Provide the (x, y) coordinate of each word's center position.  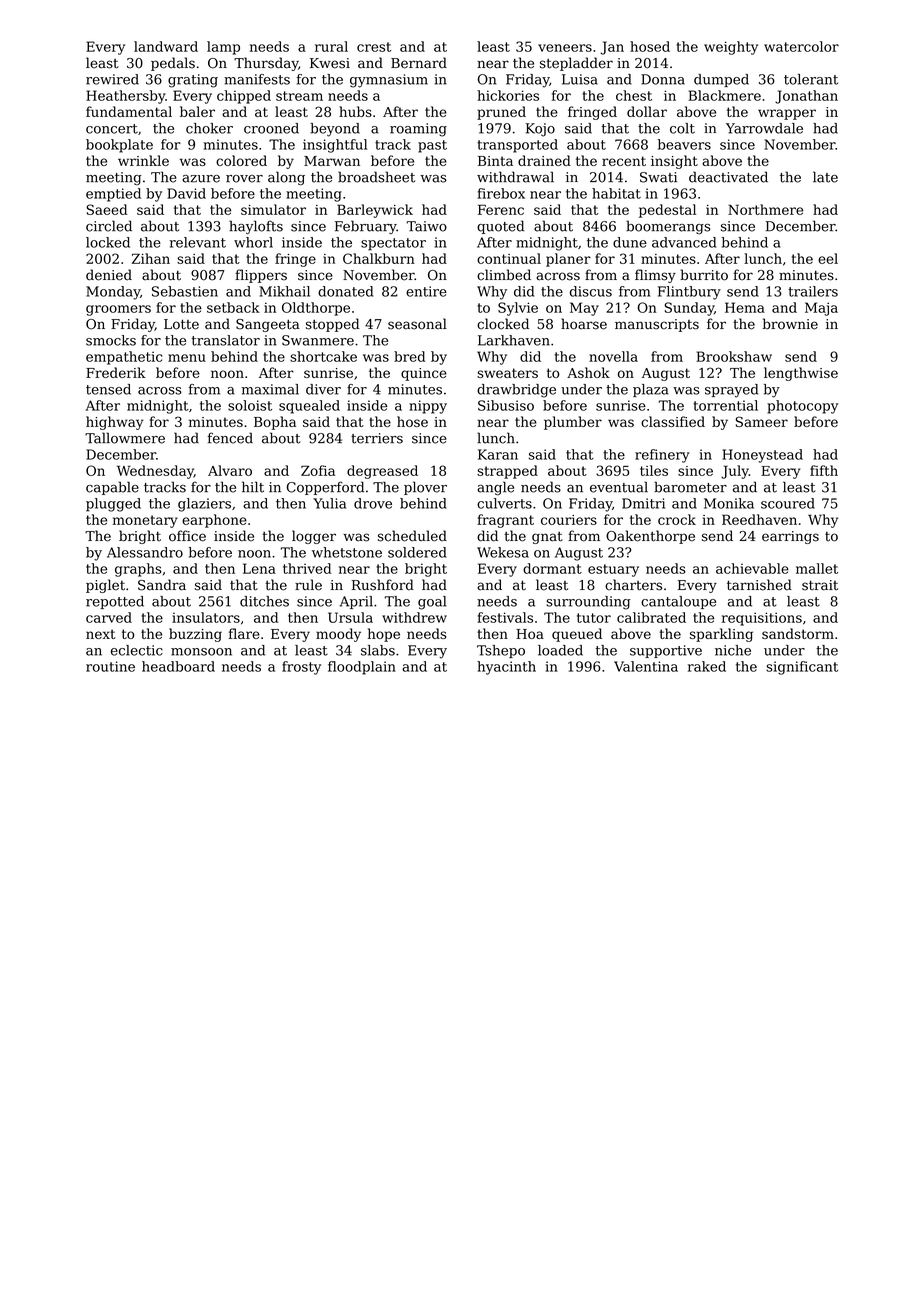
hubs (355, 111)
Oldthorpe (316, 309)
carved (109, 617)
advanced (684, 242)
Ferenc (501, 209)
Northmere (765, 209)
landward (166, 46)
